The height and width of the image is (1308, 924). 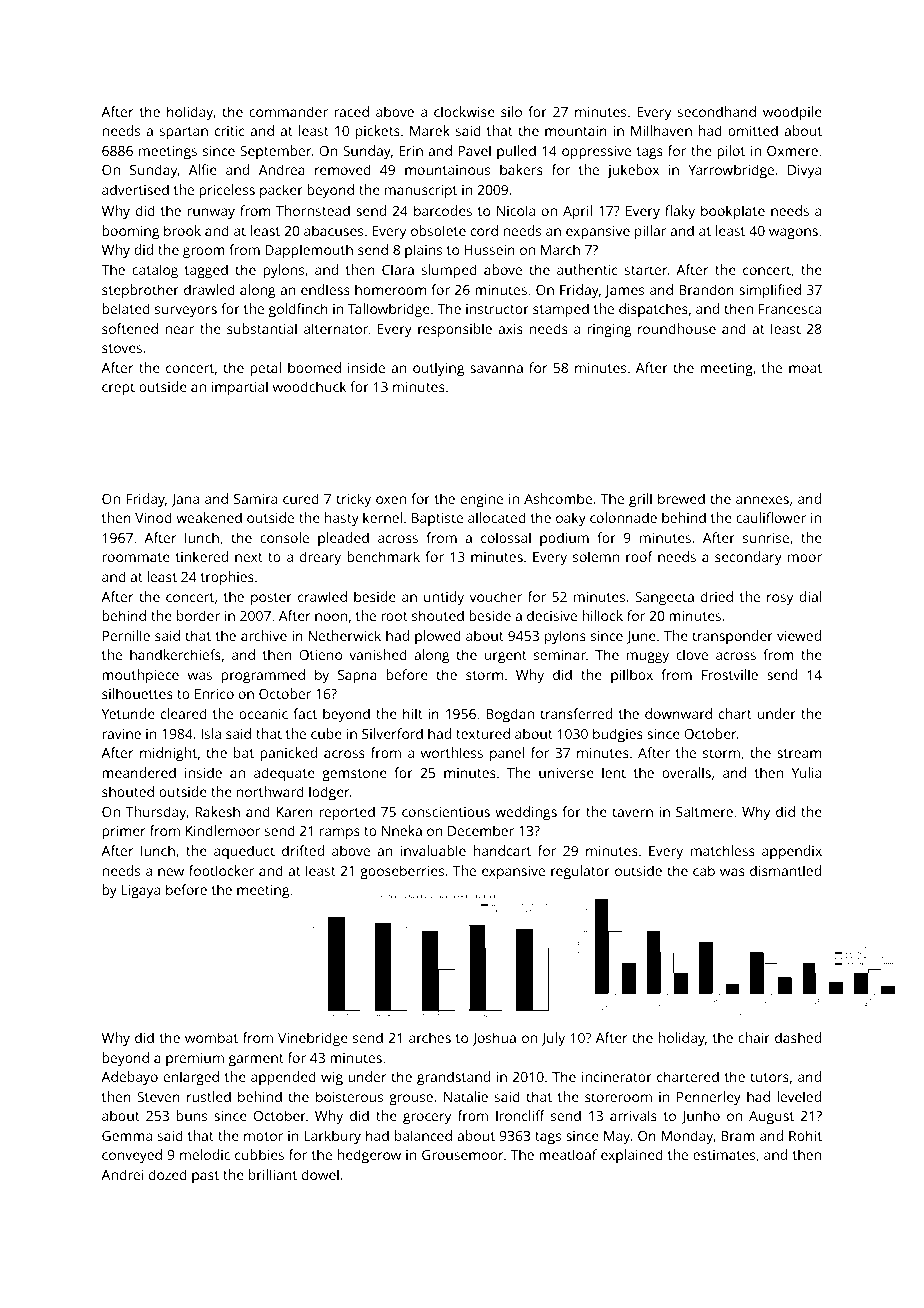 What do you see at coordinates (762, 500) in the image?
I see `annexes` at bounding box center [762, 500].
